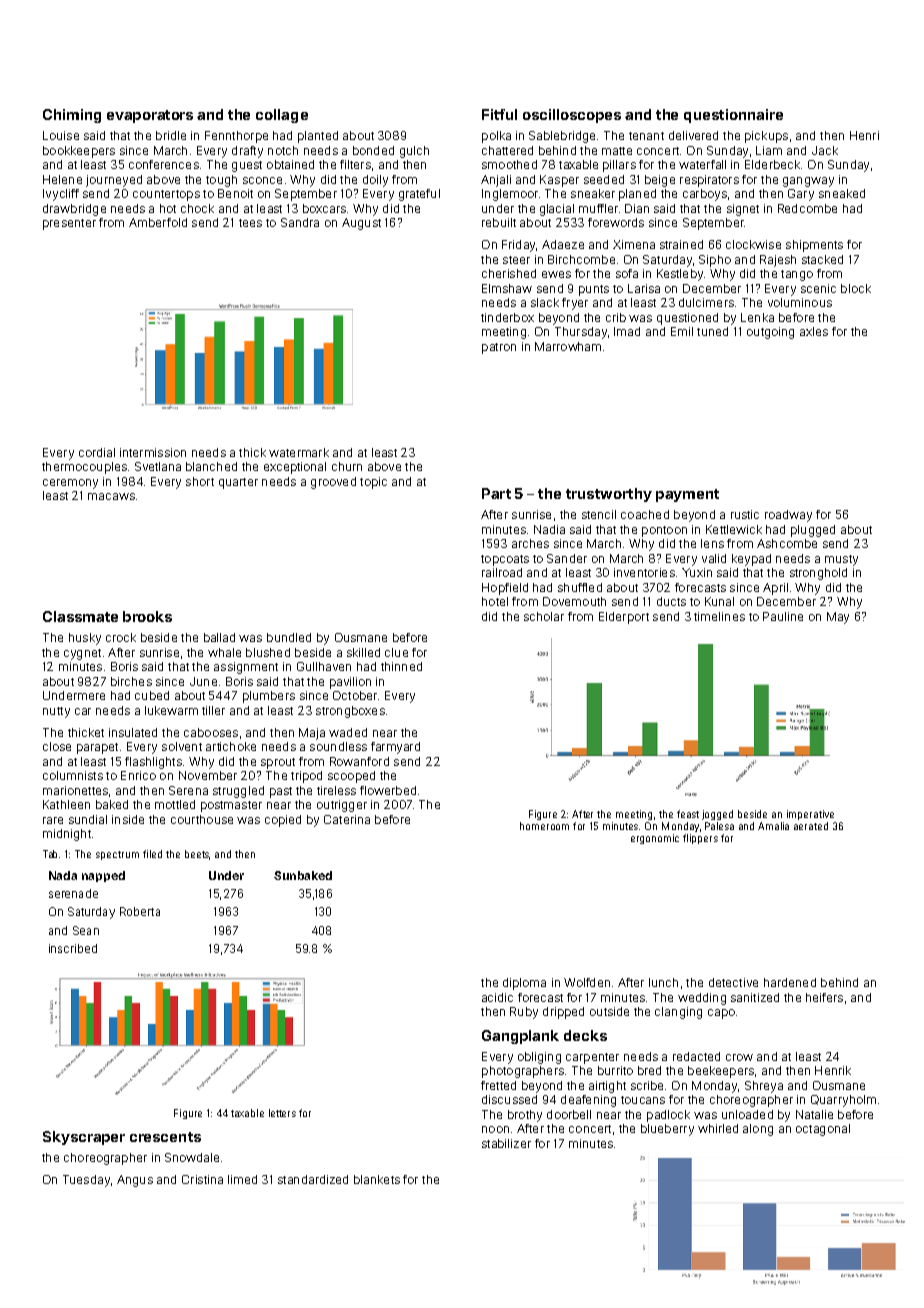 Image resolution: width=924 pixels, height=1308 pixels. I want to click on feast, so click(688, 814).
